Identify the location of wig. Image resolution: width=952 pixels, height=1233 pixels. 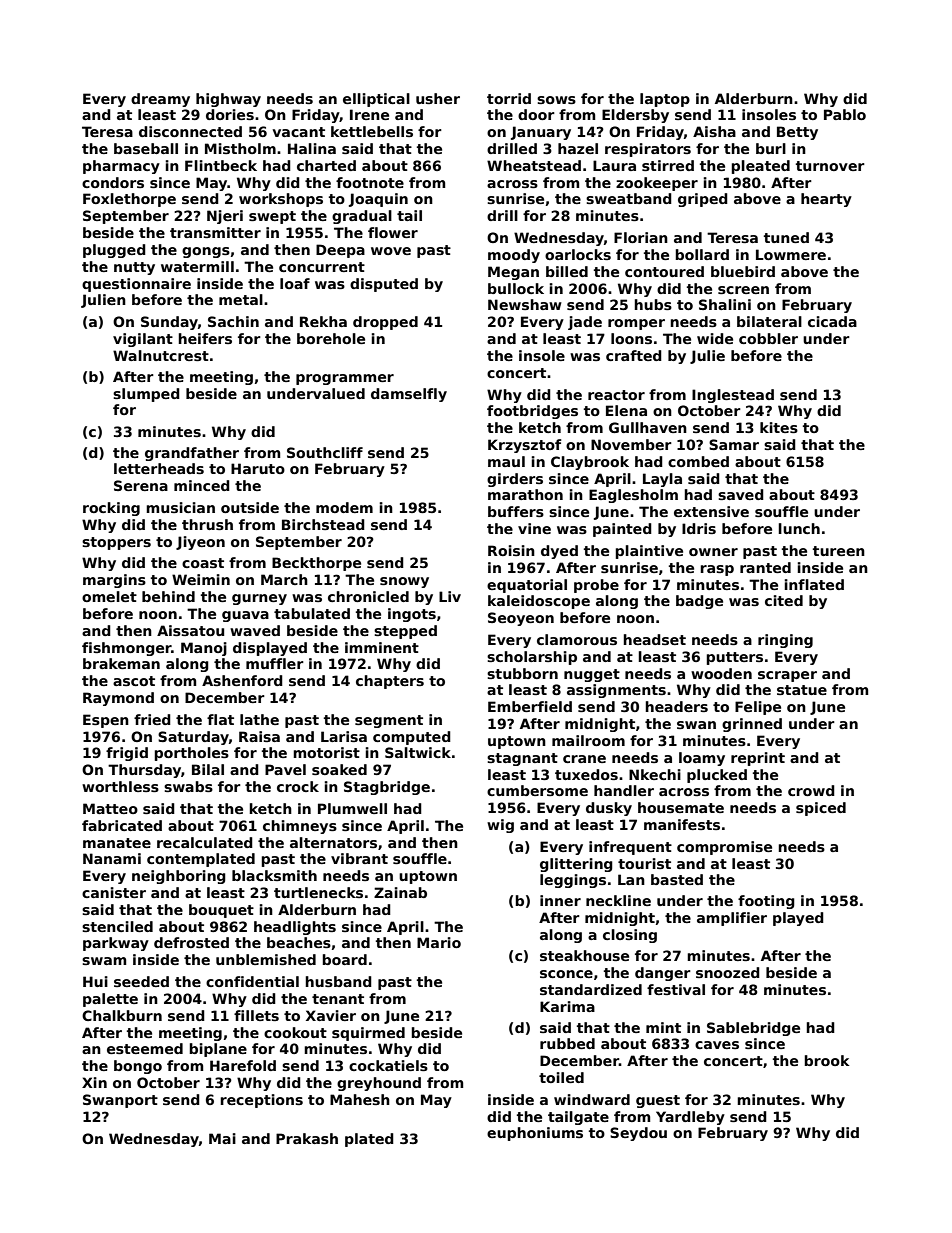
(500, 826).
